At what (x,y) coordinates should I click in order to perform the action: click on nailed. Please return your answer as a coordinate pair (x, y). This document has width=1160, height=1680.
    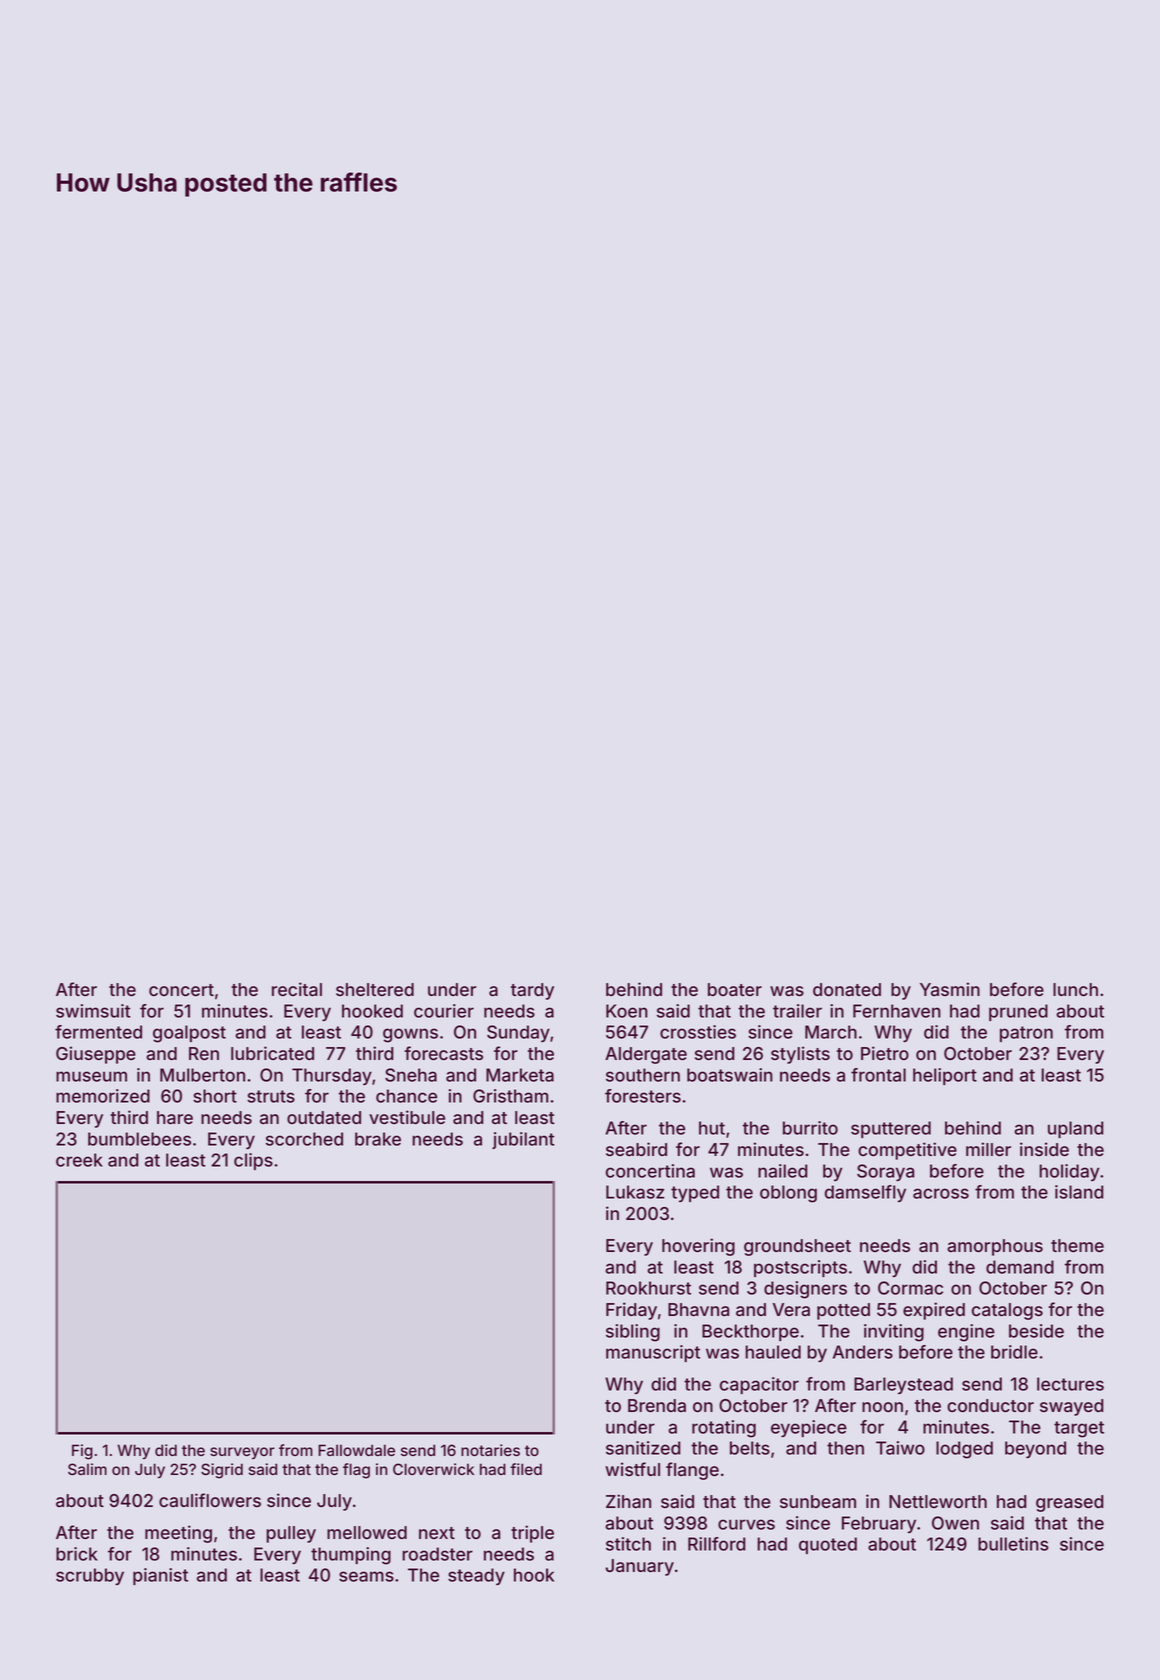
    Looking at the image, I should click on (783, 1171).
